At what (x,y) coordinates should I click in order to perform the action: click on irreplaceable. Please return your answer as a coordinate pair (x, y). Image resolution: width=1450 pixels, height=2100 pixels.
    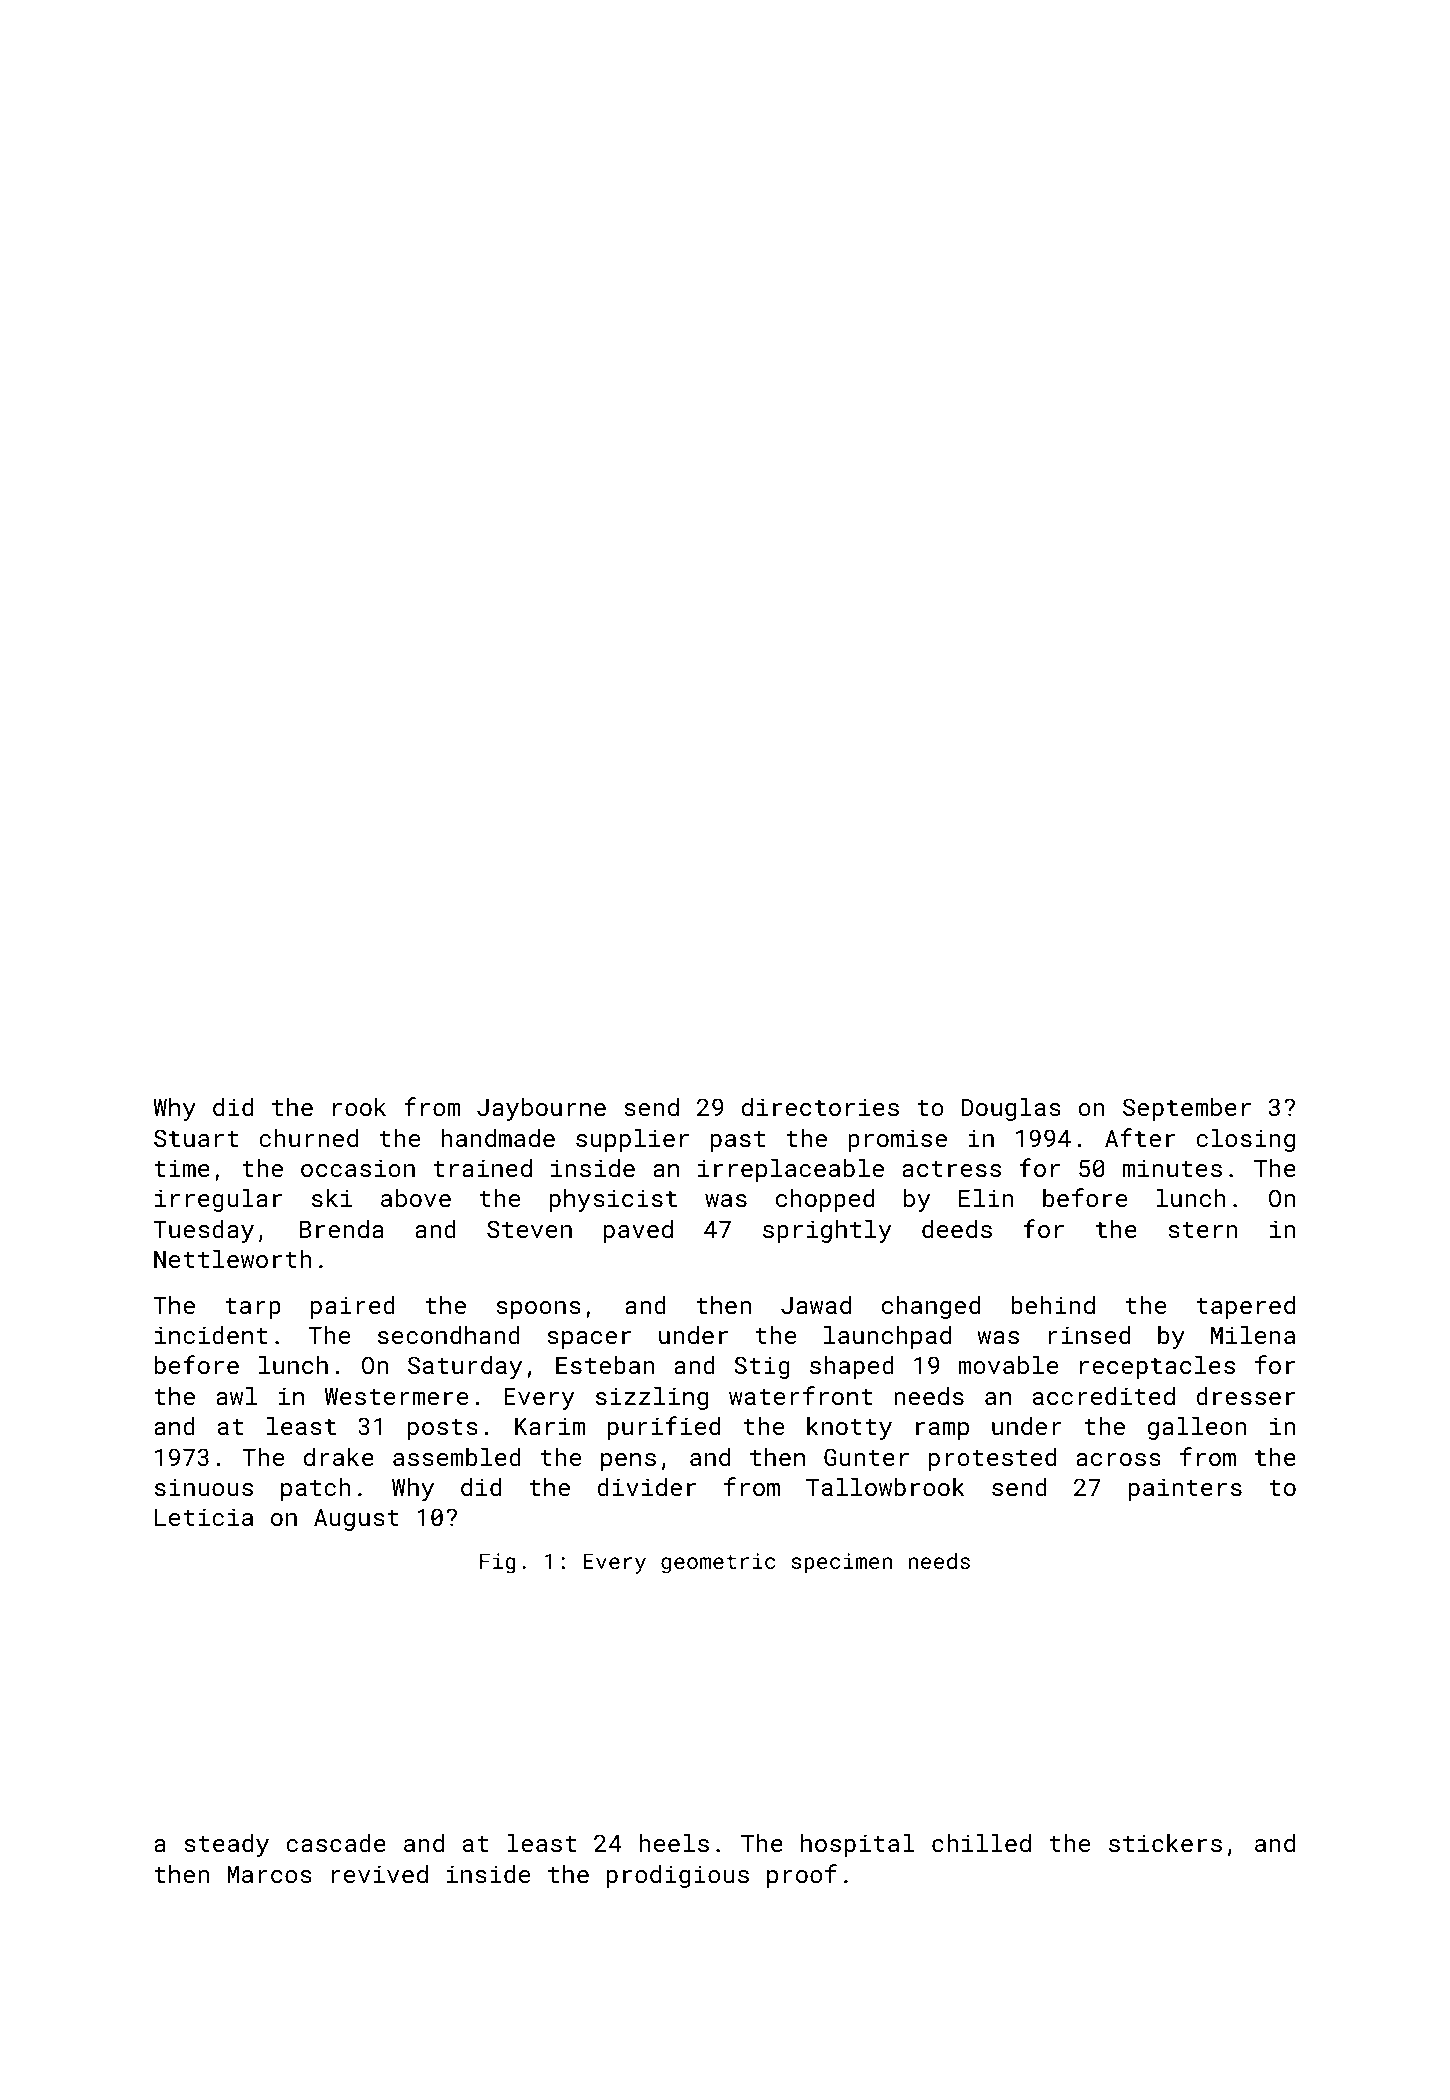
    Looking at the image, I should click on (791, 1170).
